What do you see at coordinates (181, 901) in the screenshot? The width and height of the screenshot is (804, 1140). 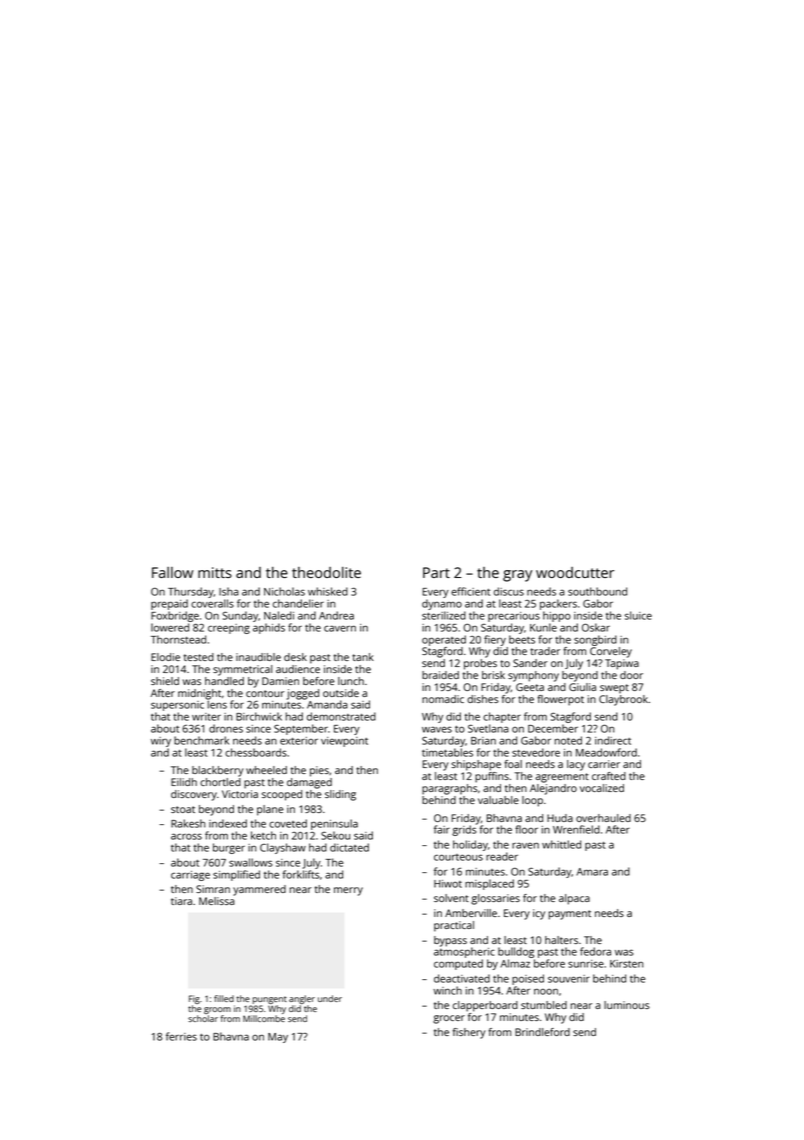 I see `tiara` at bounding box center [181, 901].
